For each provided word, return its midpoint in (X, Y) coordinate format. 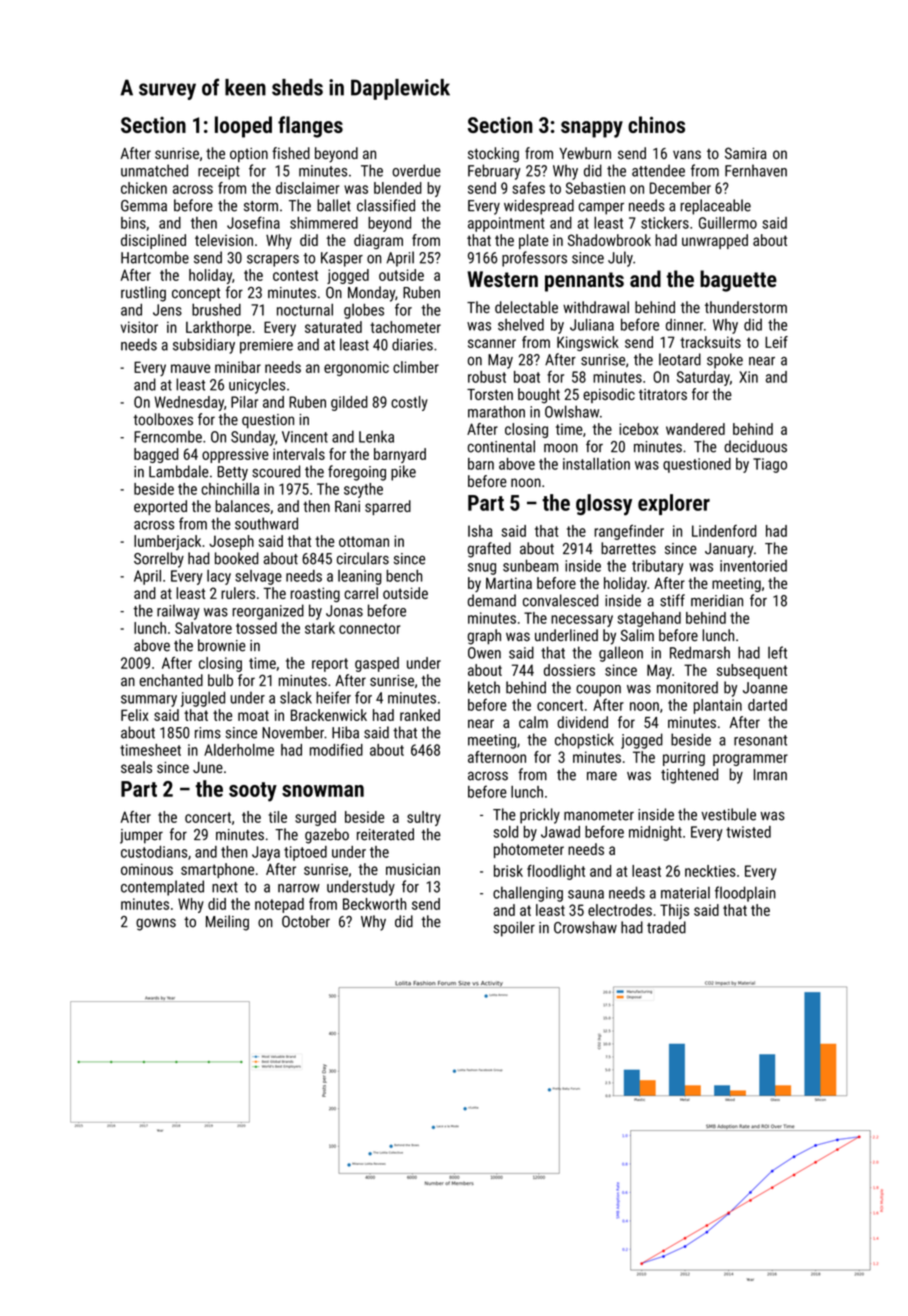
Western (502, 279)
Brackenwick (329, 715)
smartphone (217, 870)
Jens (167, 310)
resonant (760, 740)
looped (243, 127)
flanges (310, 127)
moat (253, 715)
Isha (480, 531)
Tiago (770, 465)
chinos (656, 124)
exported (160, 507)
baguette (738, 281)
